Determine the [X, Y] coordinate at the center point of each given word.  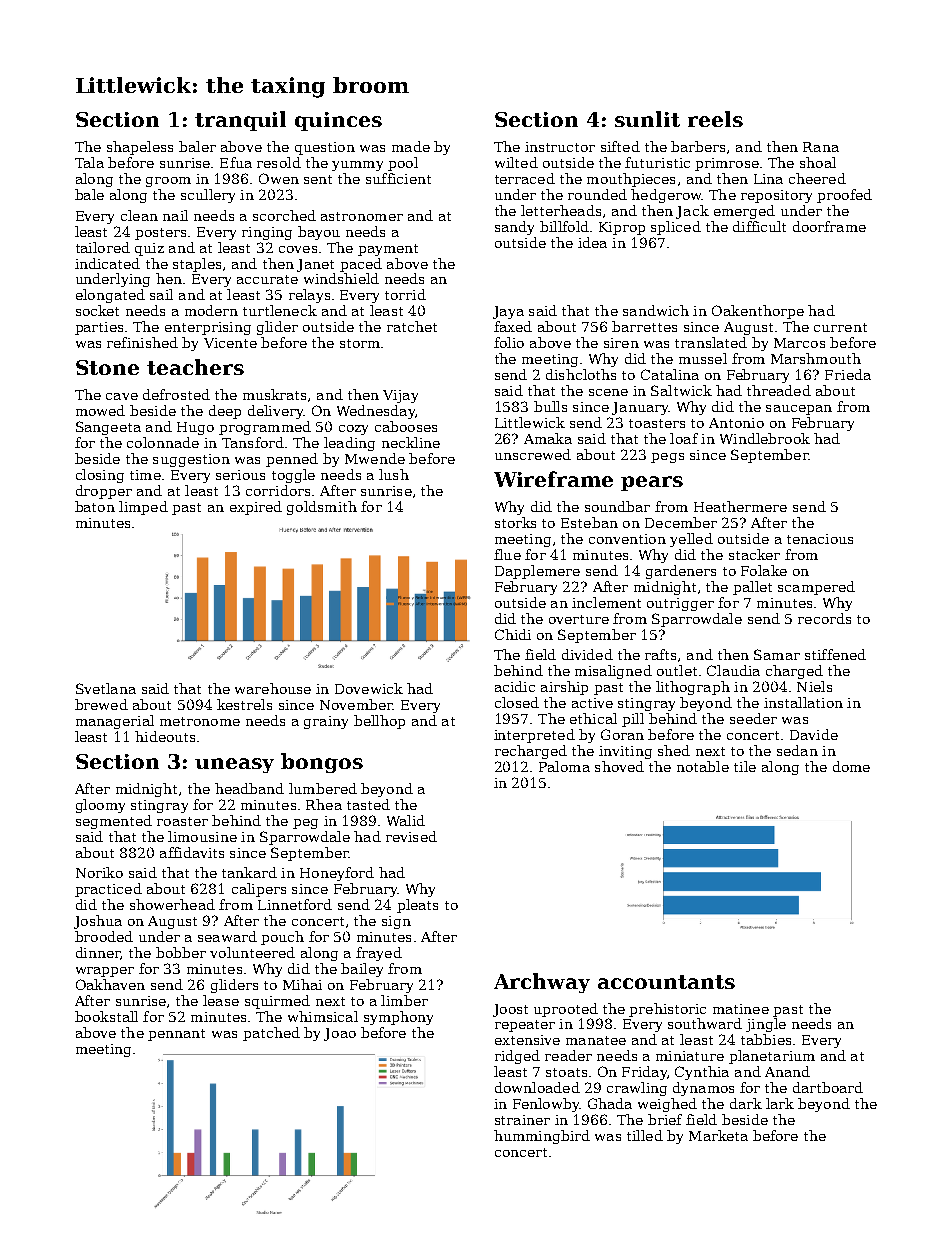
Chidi [513, 634]
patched [271, 1034]
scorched [284, 215]
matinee [741, 1009]
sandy [514, 228]
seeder [753, 718]
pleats [417, 906]
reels [715, 119]
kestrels [244, 704]
